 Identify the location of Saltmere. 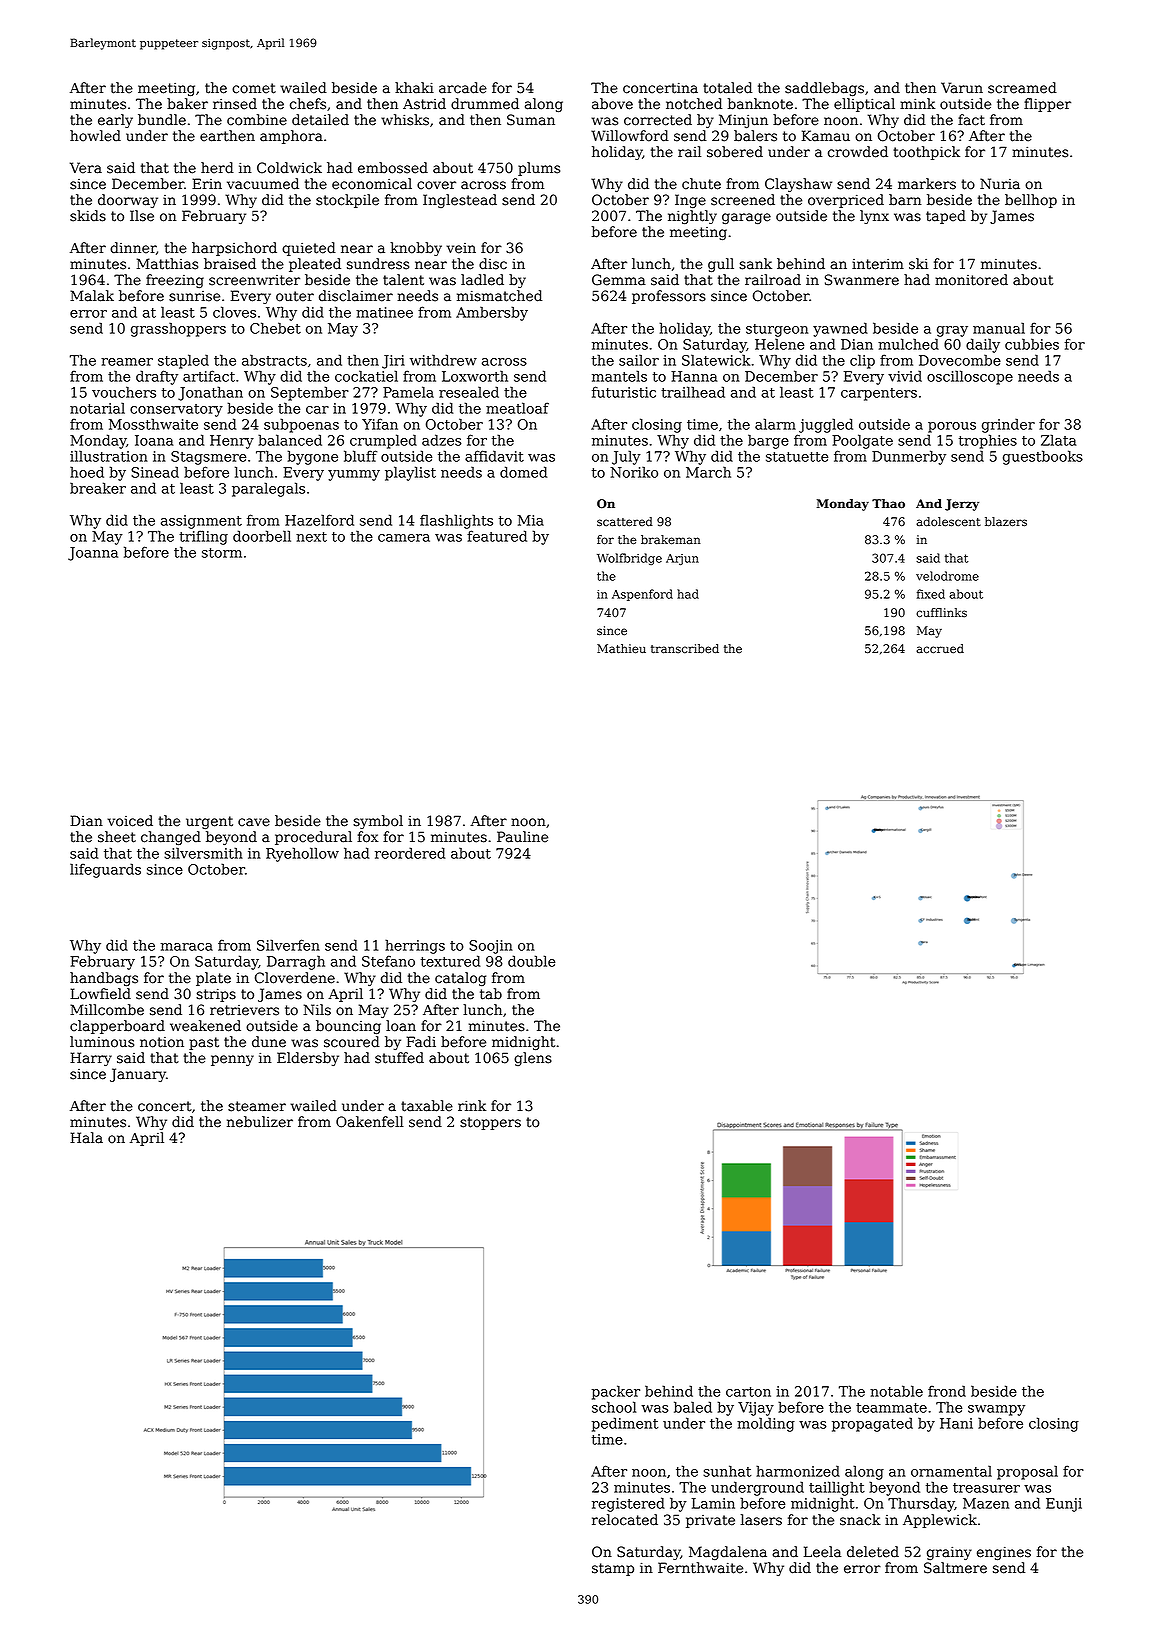
(955, 1568).
